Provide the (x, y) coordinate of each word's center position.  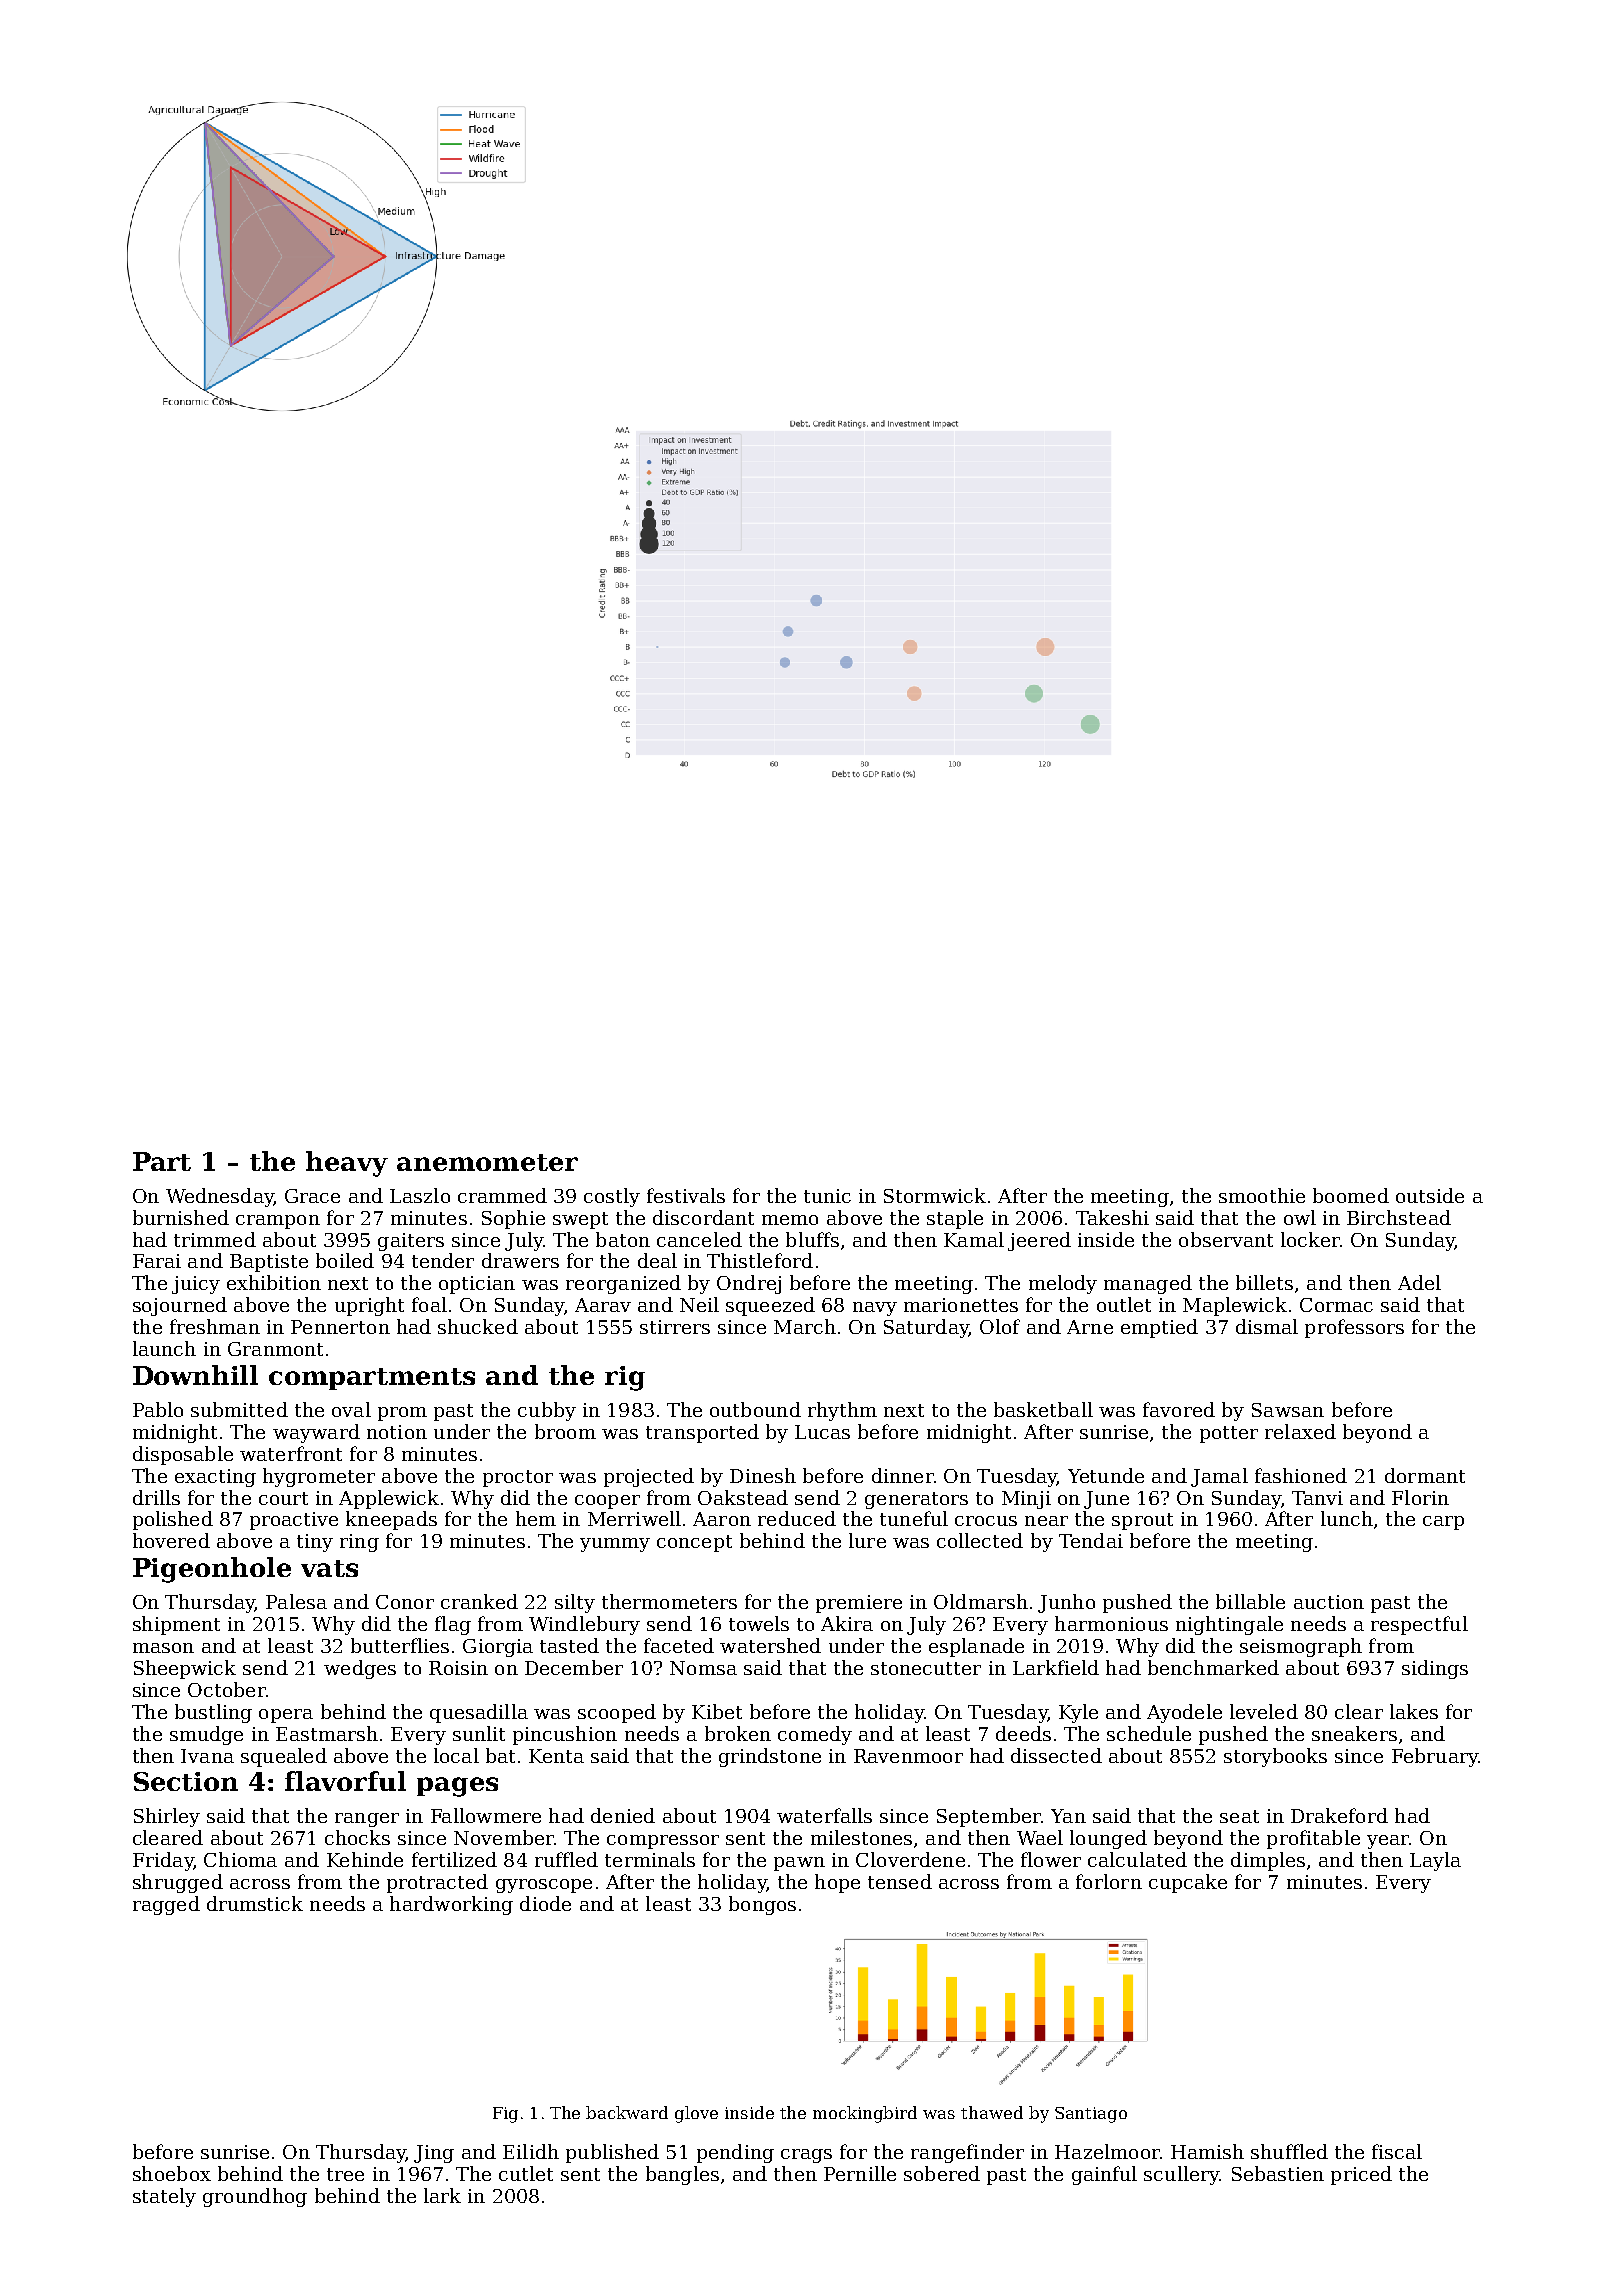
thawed (992, 2112)
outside (1430, 1195)
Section (186, 1781)
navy (875, 1309)
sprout (1142, 1521)
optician (477, 1285)
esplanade (976, 1647)
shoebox (172, 2173)
